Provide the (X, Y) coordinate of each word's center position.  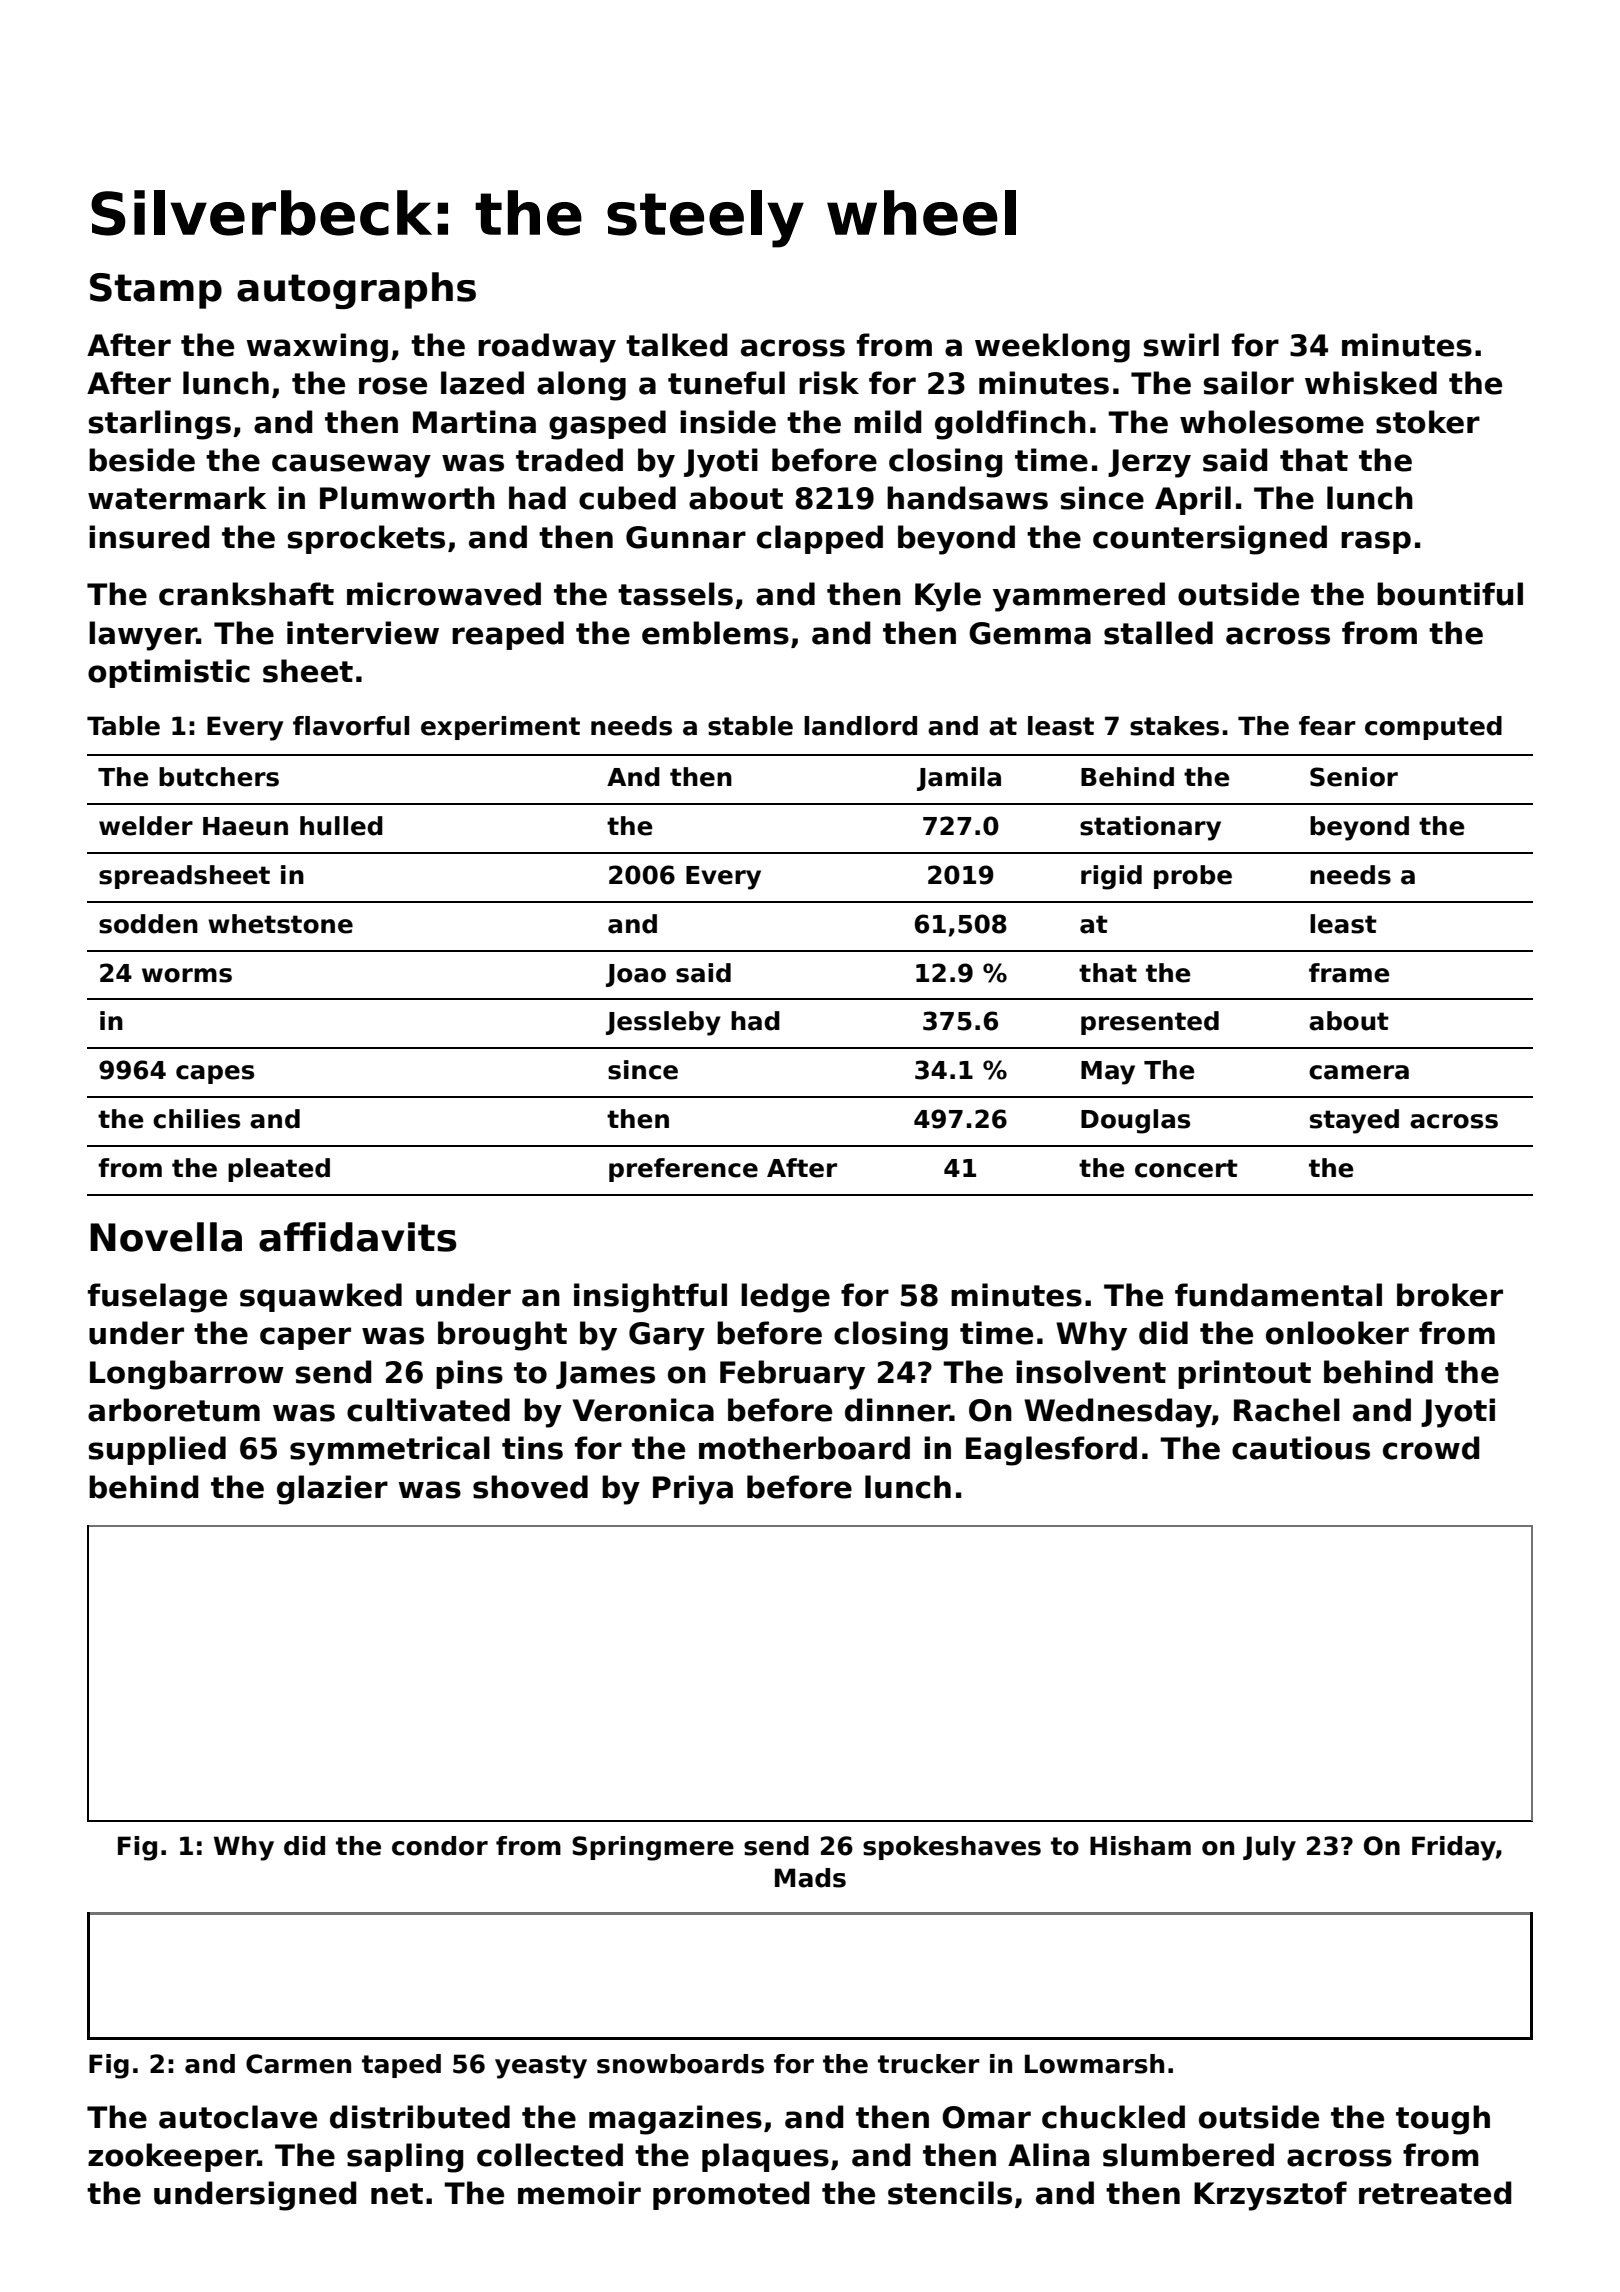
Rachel (1287, 1410)
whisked (1371, 383)
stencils (950, 2193)
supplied (157, 1450)
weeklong (1052, 348)
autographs (356, 290)
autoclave (238, 2117)
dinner (897, 1410)
